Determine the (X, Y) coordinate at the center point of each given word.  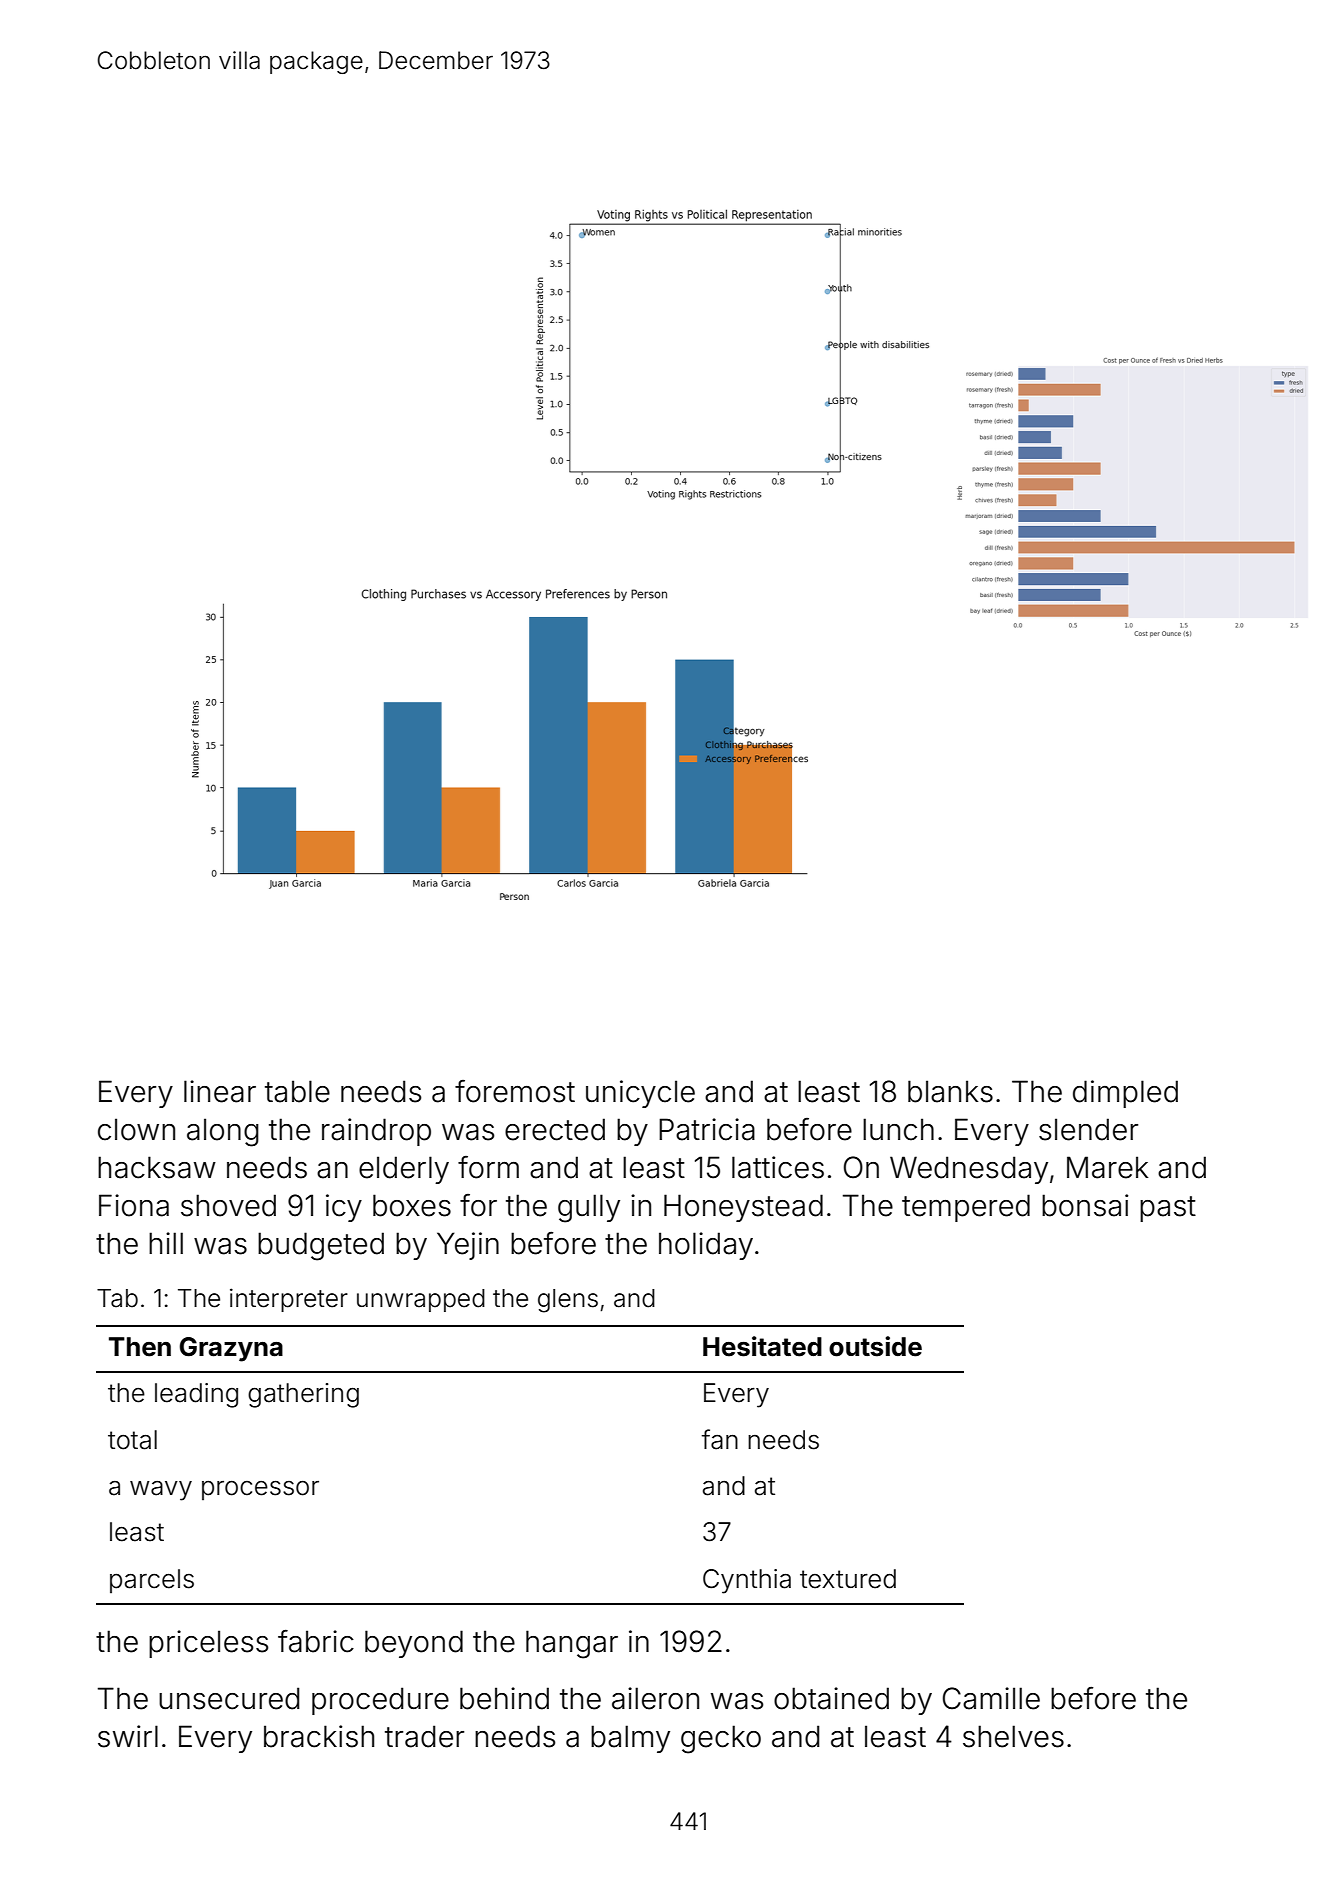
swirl (128, 1736)
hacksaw (157, 1167)
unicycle (640, 1094)
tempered (966, 1208)
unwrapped (421, 1300)
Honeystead (743, 1208)
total (132, 1440)
